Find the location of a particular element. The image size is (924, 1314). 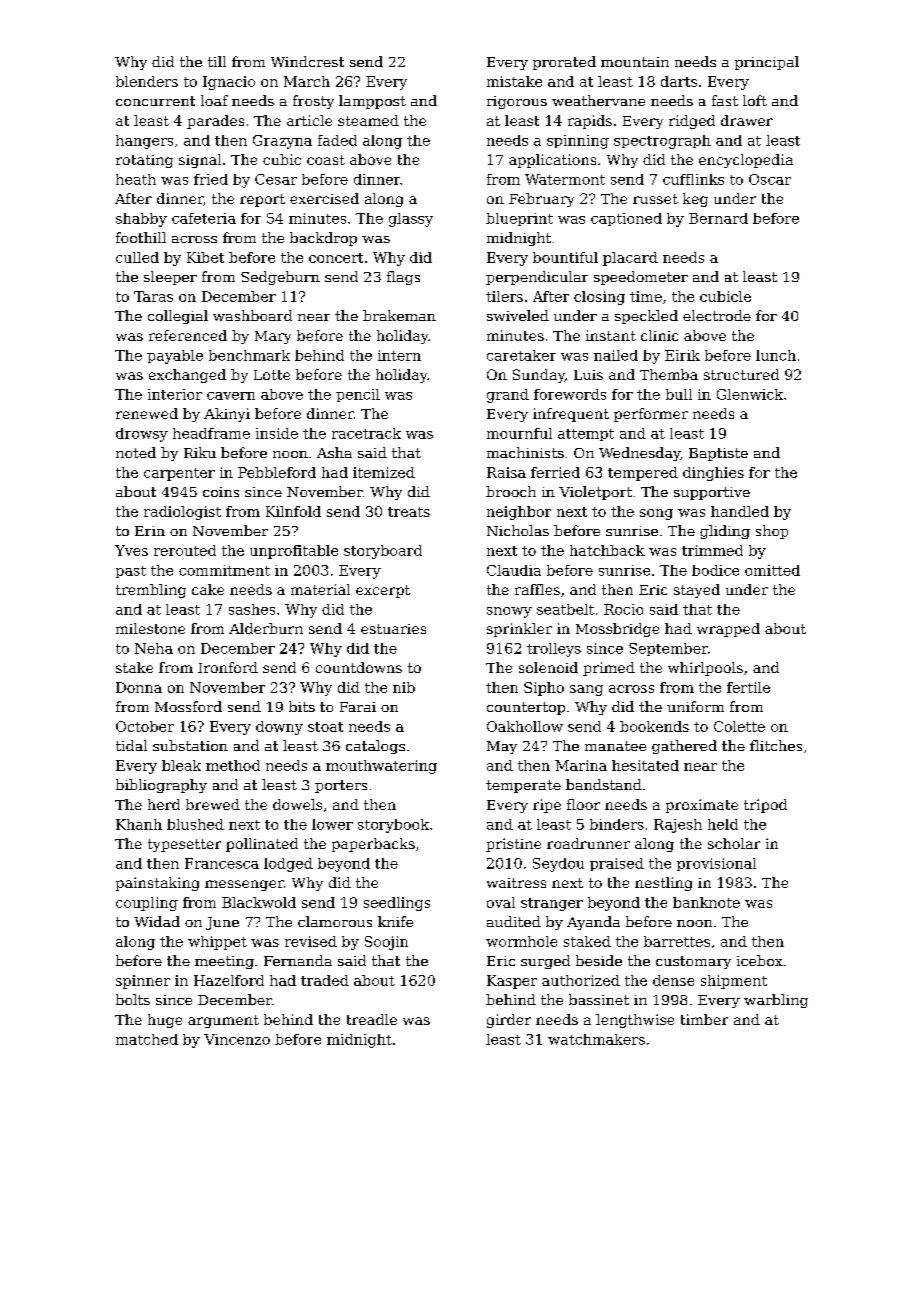

matched is located at coordinates (147, 1039).
